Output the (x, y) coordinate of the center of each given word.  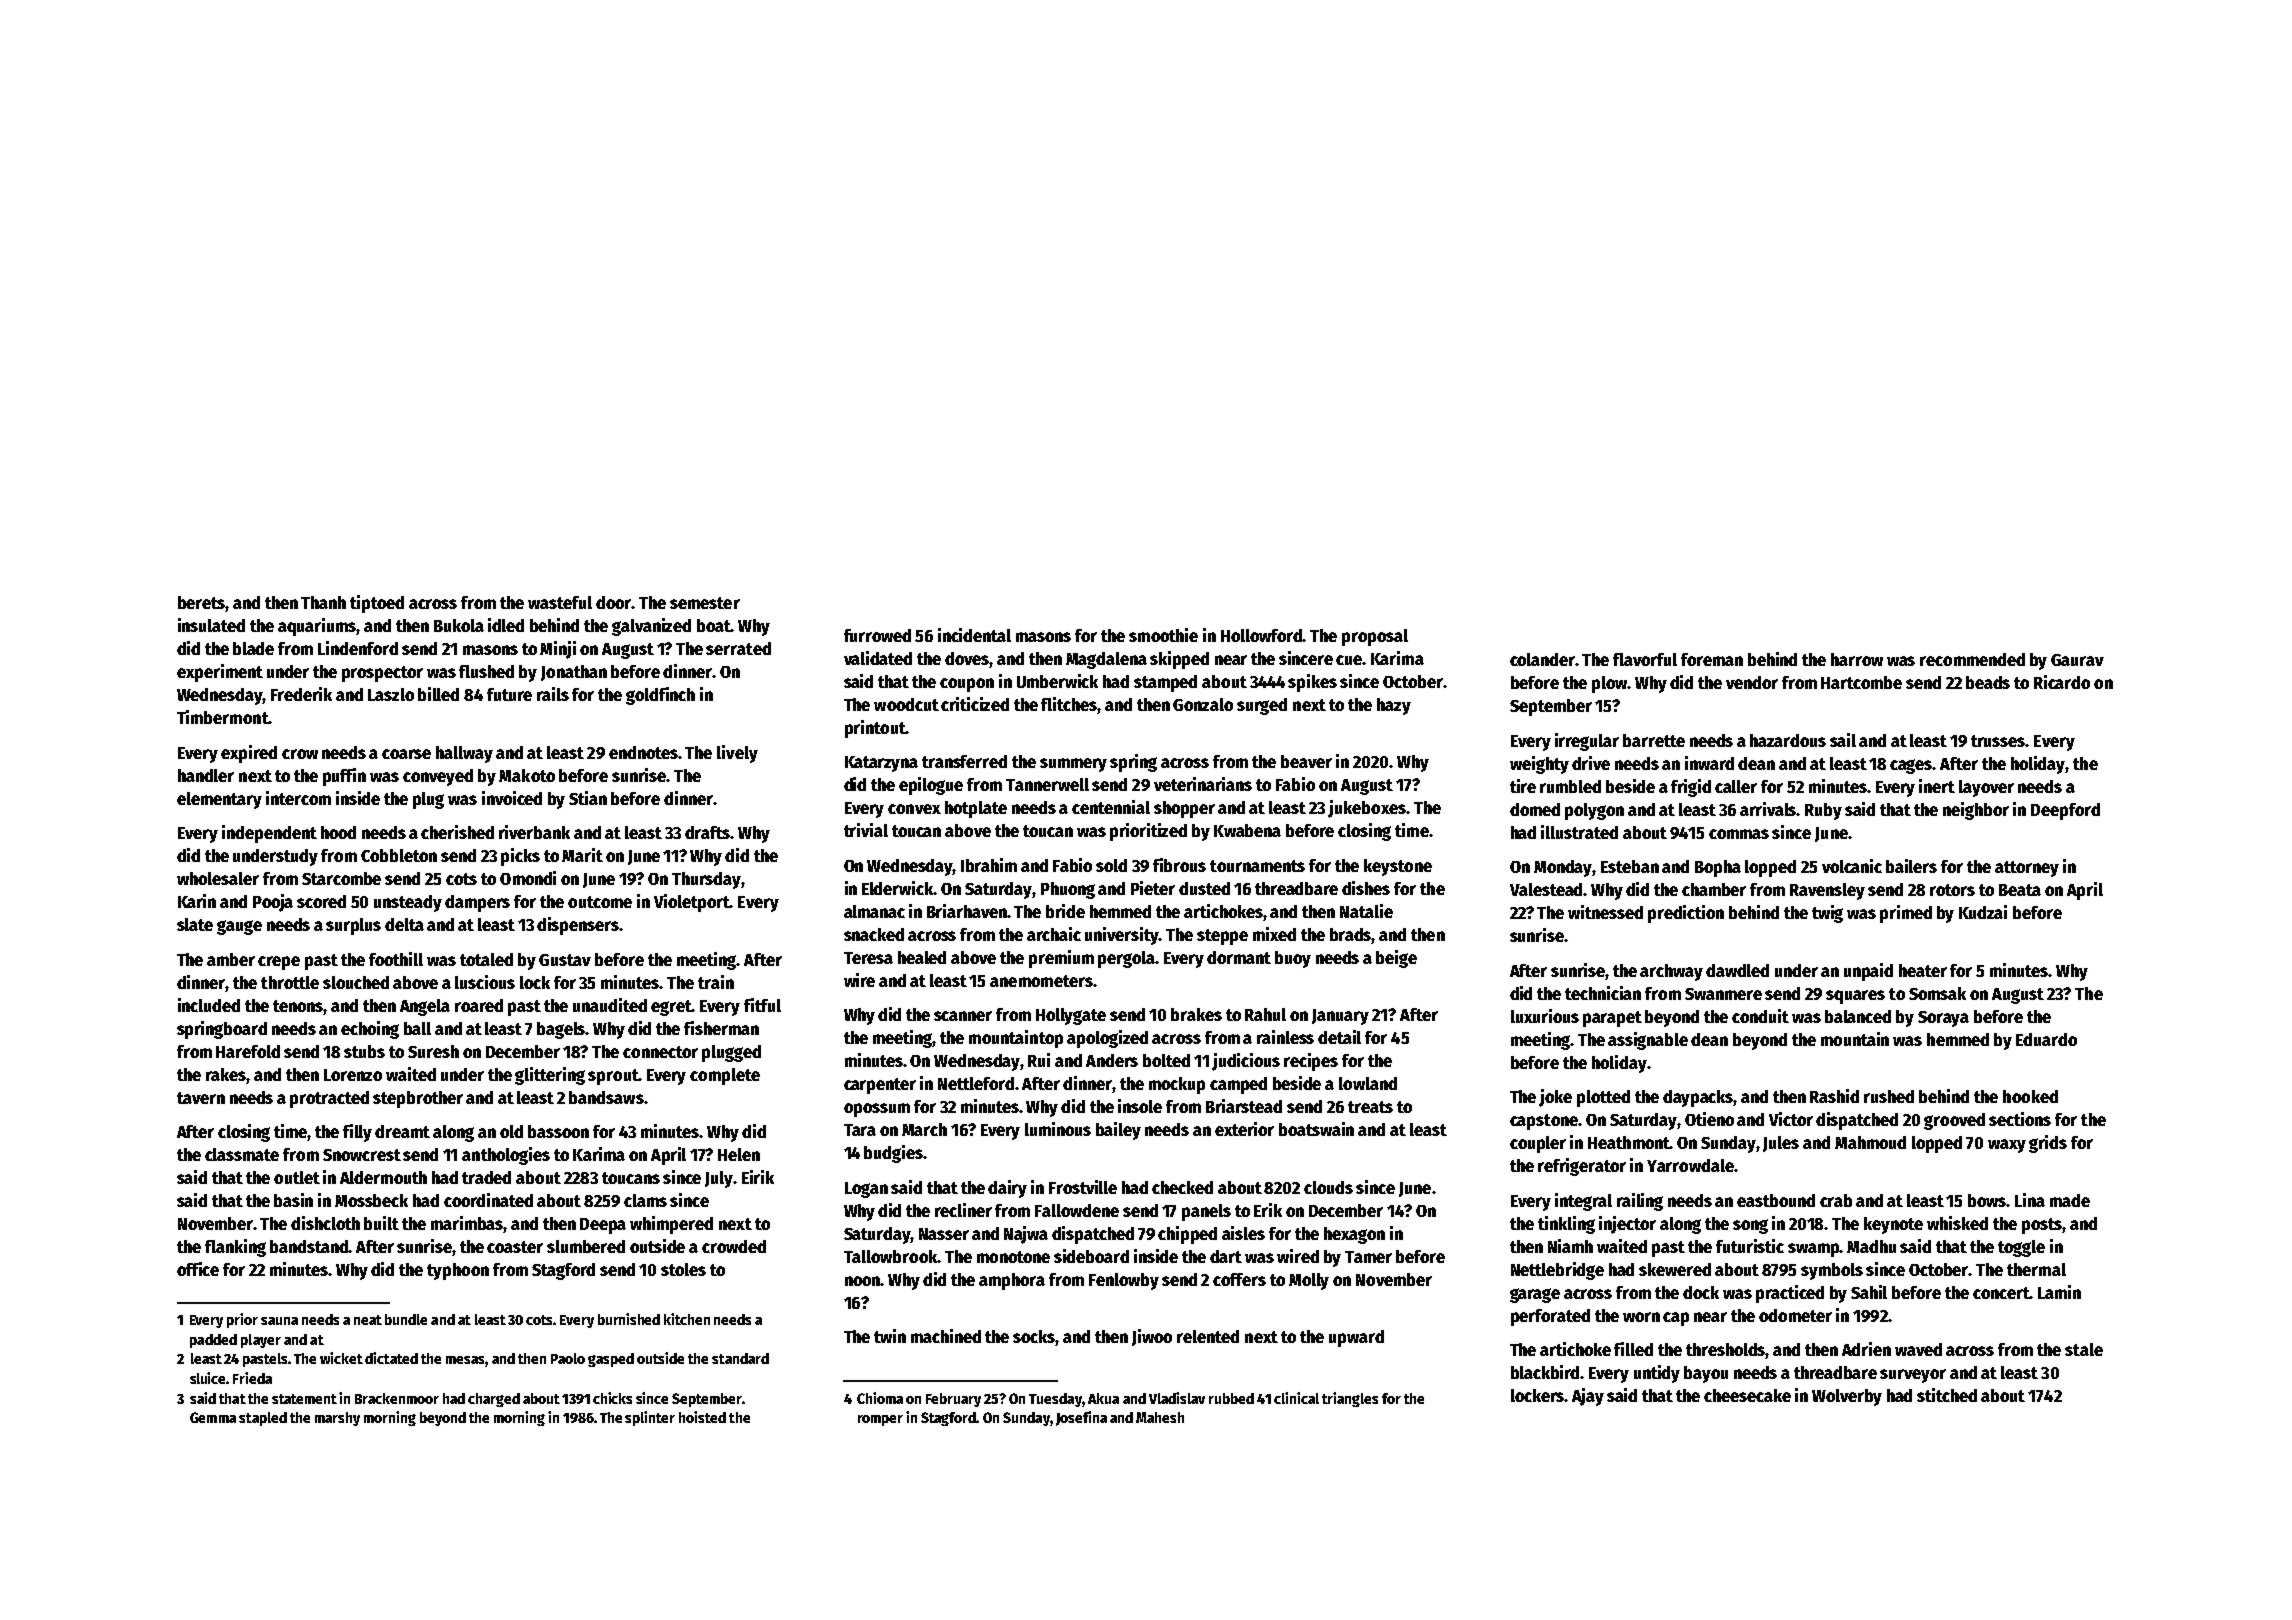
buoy (1293, 959)
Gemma (213, 1417)
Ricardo (2062, 682)
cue (1349, 660)
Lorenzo (353, 1075)
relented (1208, 1336)
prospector (382, 674)
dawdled (1737, 970)
